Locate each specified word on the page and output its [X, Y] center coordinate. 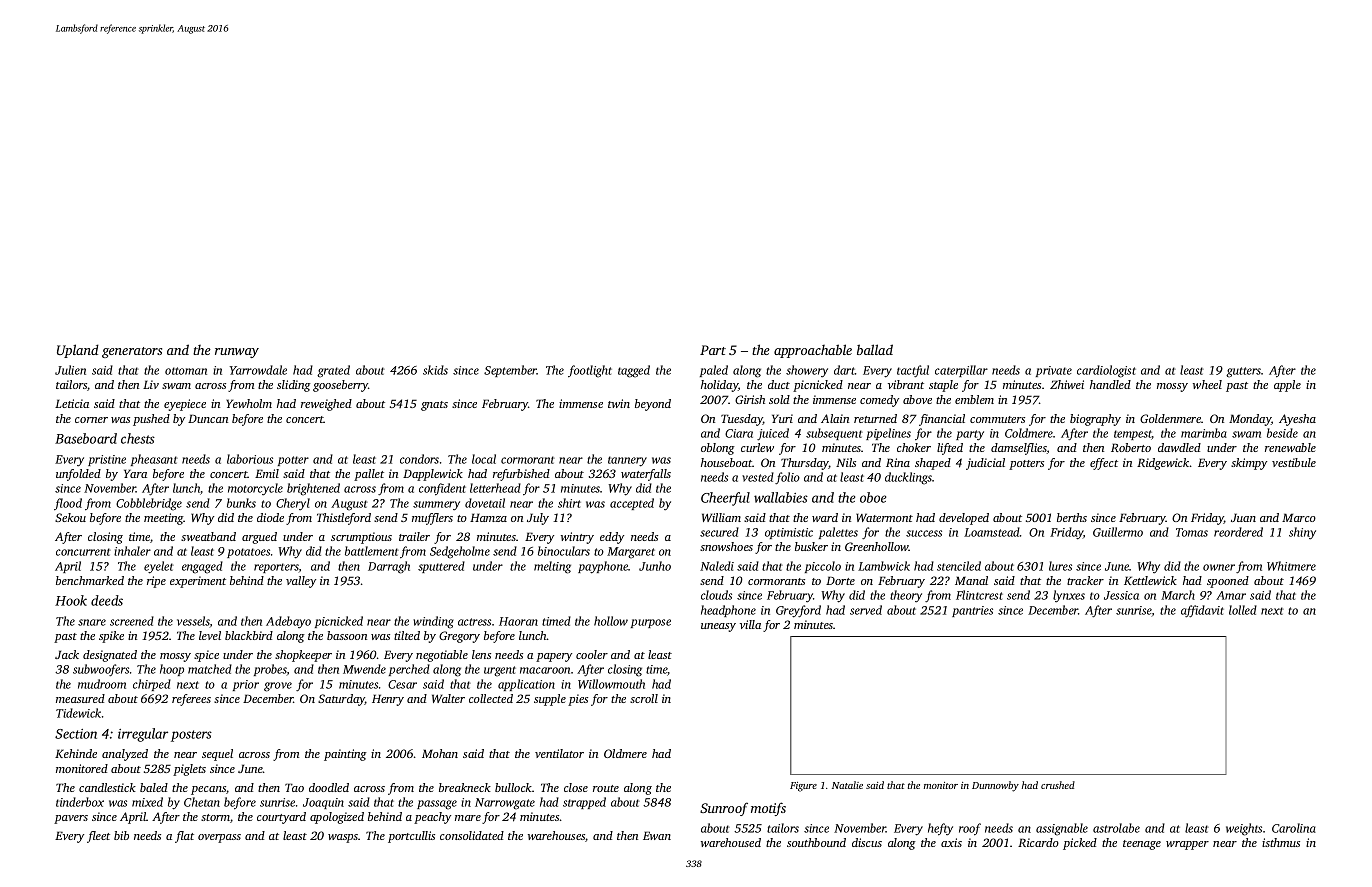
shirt [569, 503]
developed [964, 519]
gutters [1243, 372]
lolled [1243, 610]
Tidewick [78, 713]
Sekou [70, 517]
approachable [813, 351]
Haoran [518, 621]
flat [184, 837]
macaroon [545, 670]
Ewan [657, 835]
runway [237, 353]
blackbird [249, 635]
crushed [1058, 785]
